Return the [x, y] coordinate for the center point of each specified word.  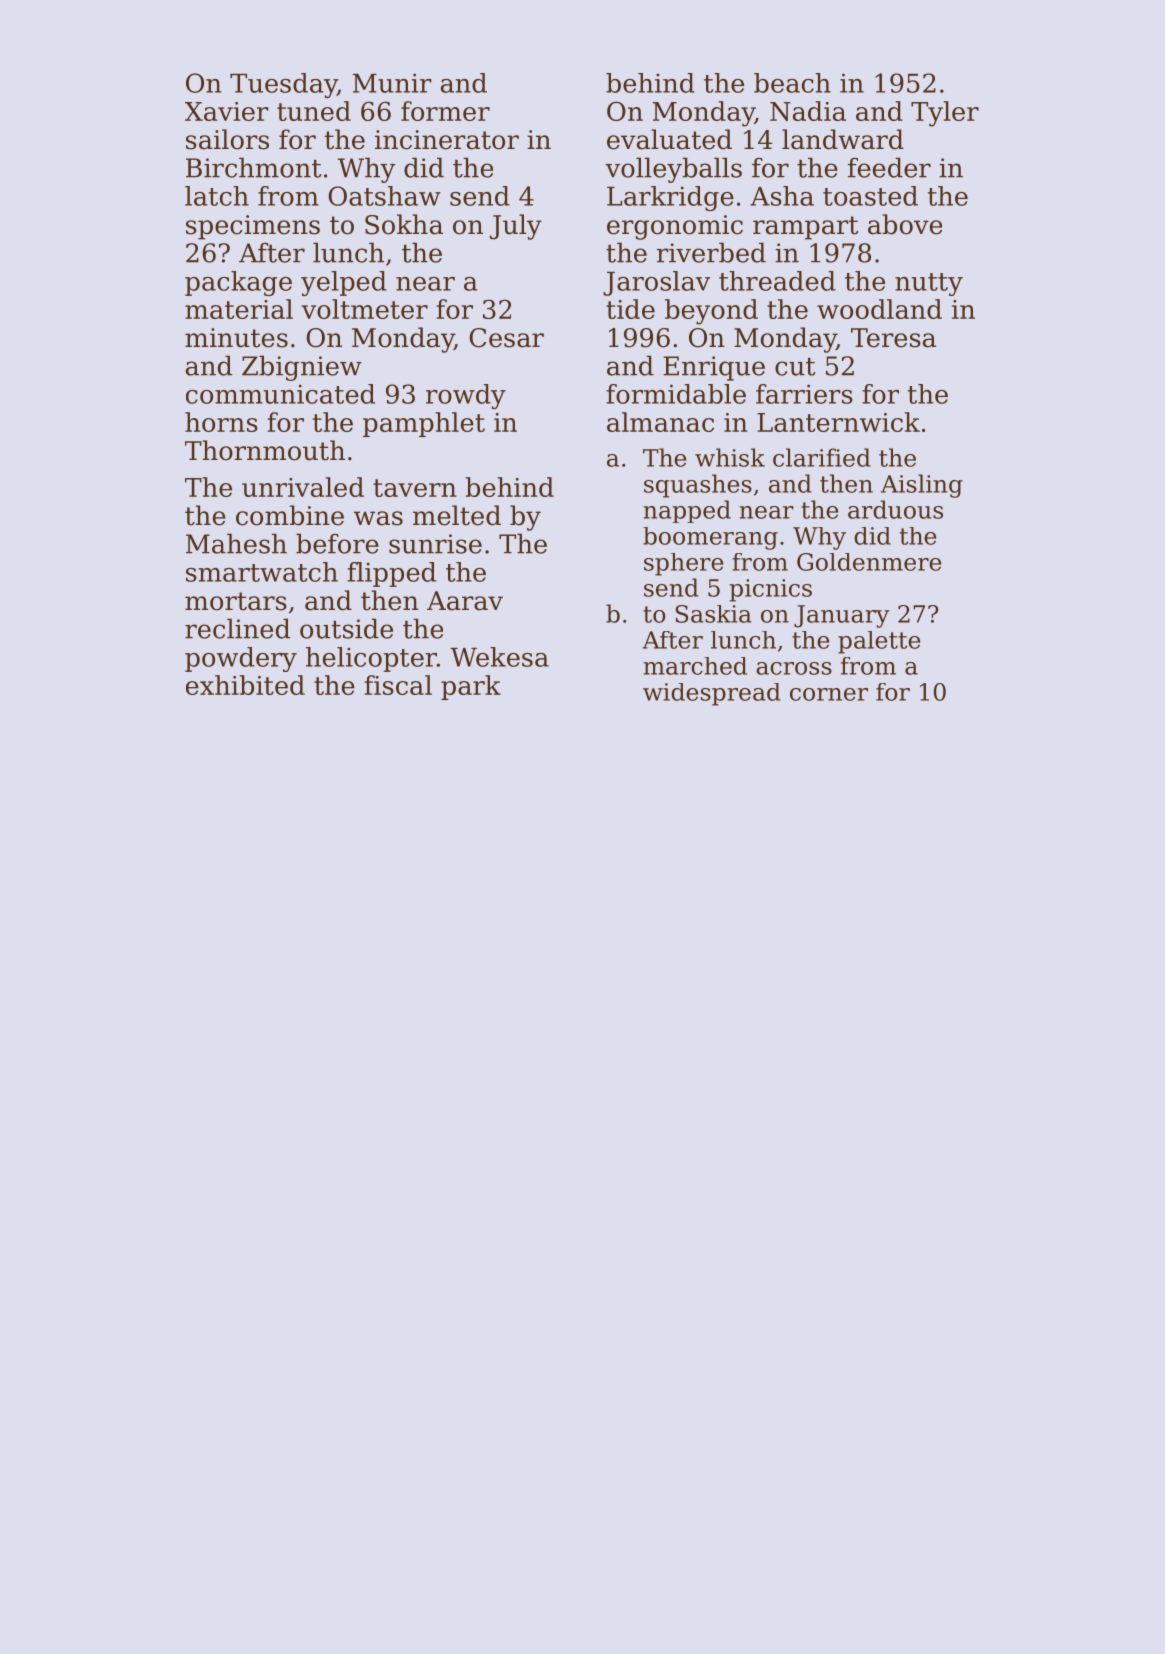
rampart [806, 228]
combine [290, 515]
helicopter [371, 659]
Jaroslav [656, 283]
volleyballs [673, 170]
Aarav [465, 601]
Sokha [404, 224]
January [841, 616]
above [905, 224]
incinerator [447, 140]
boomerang [710, 538]
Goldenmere [869, 562]
